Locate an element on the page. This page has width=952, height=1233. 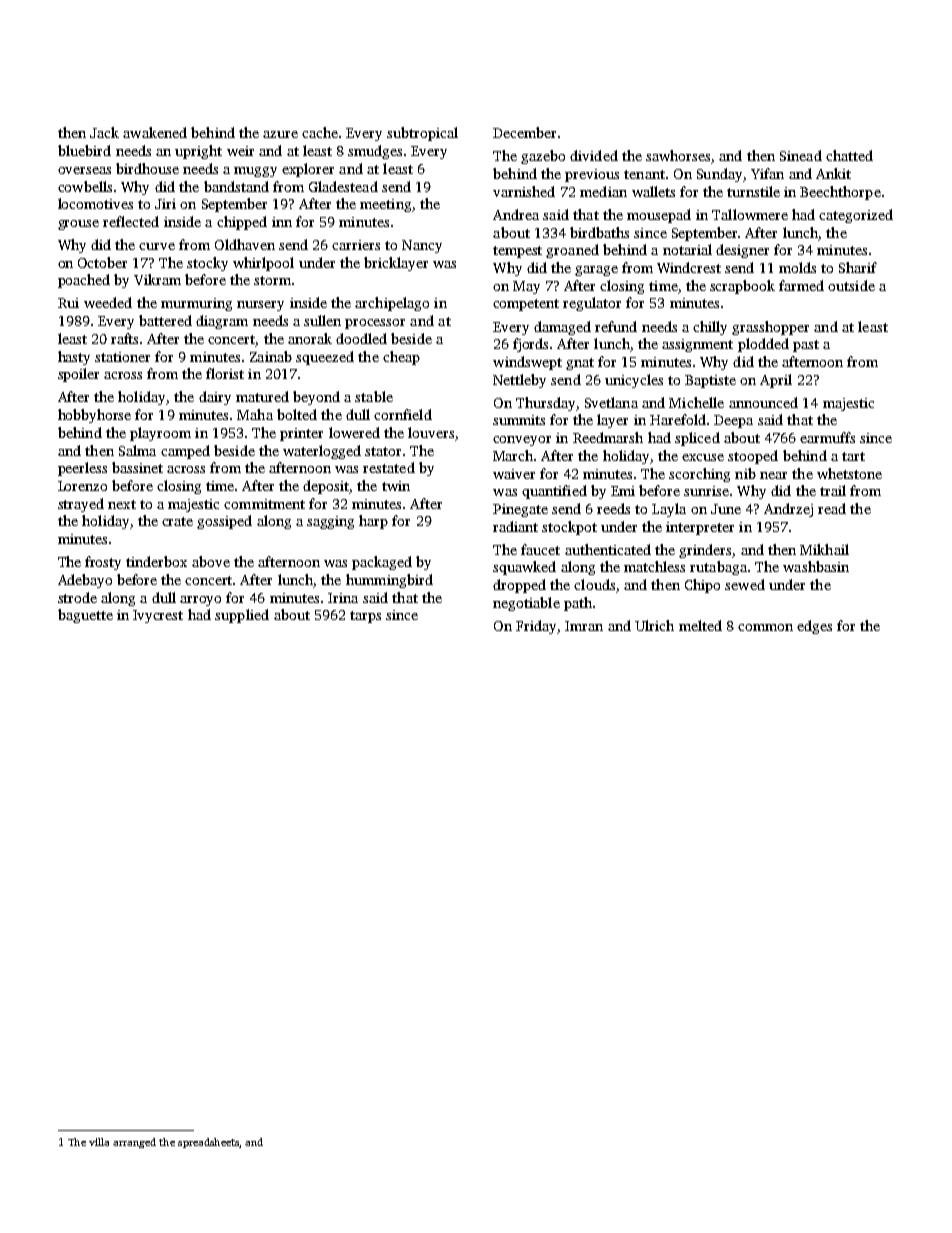
arranged is located at coordinates (134, 1143).
